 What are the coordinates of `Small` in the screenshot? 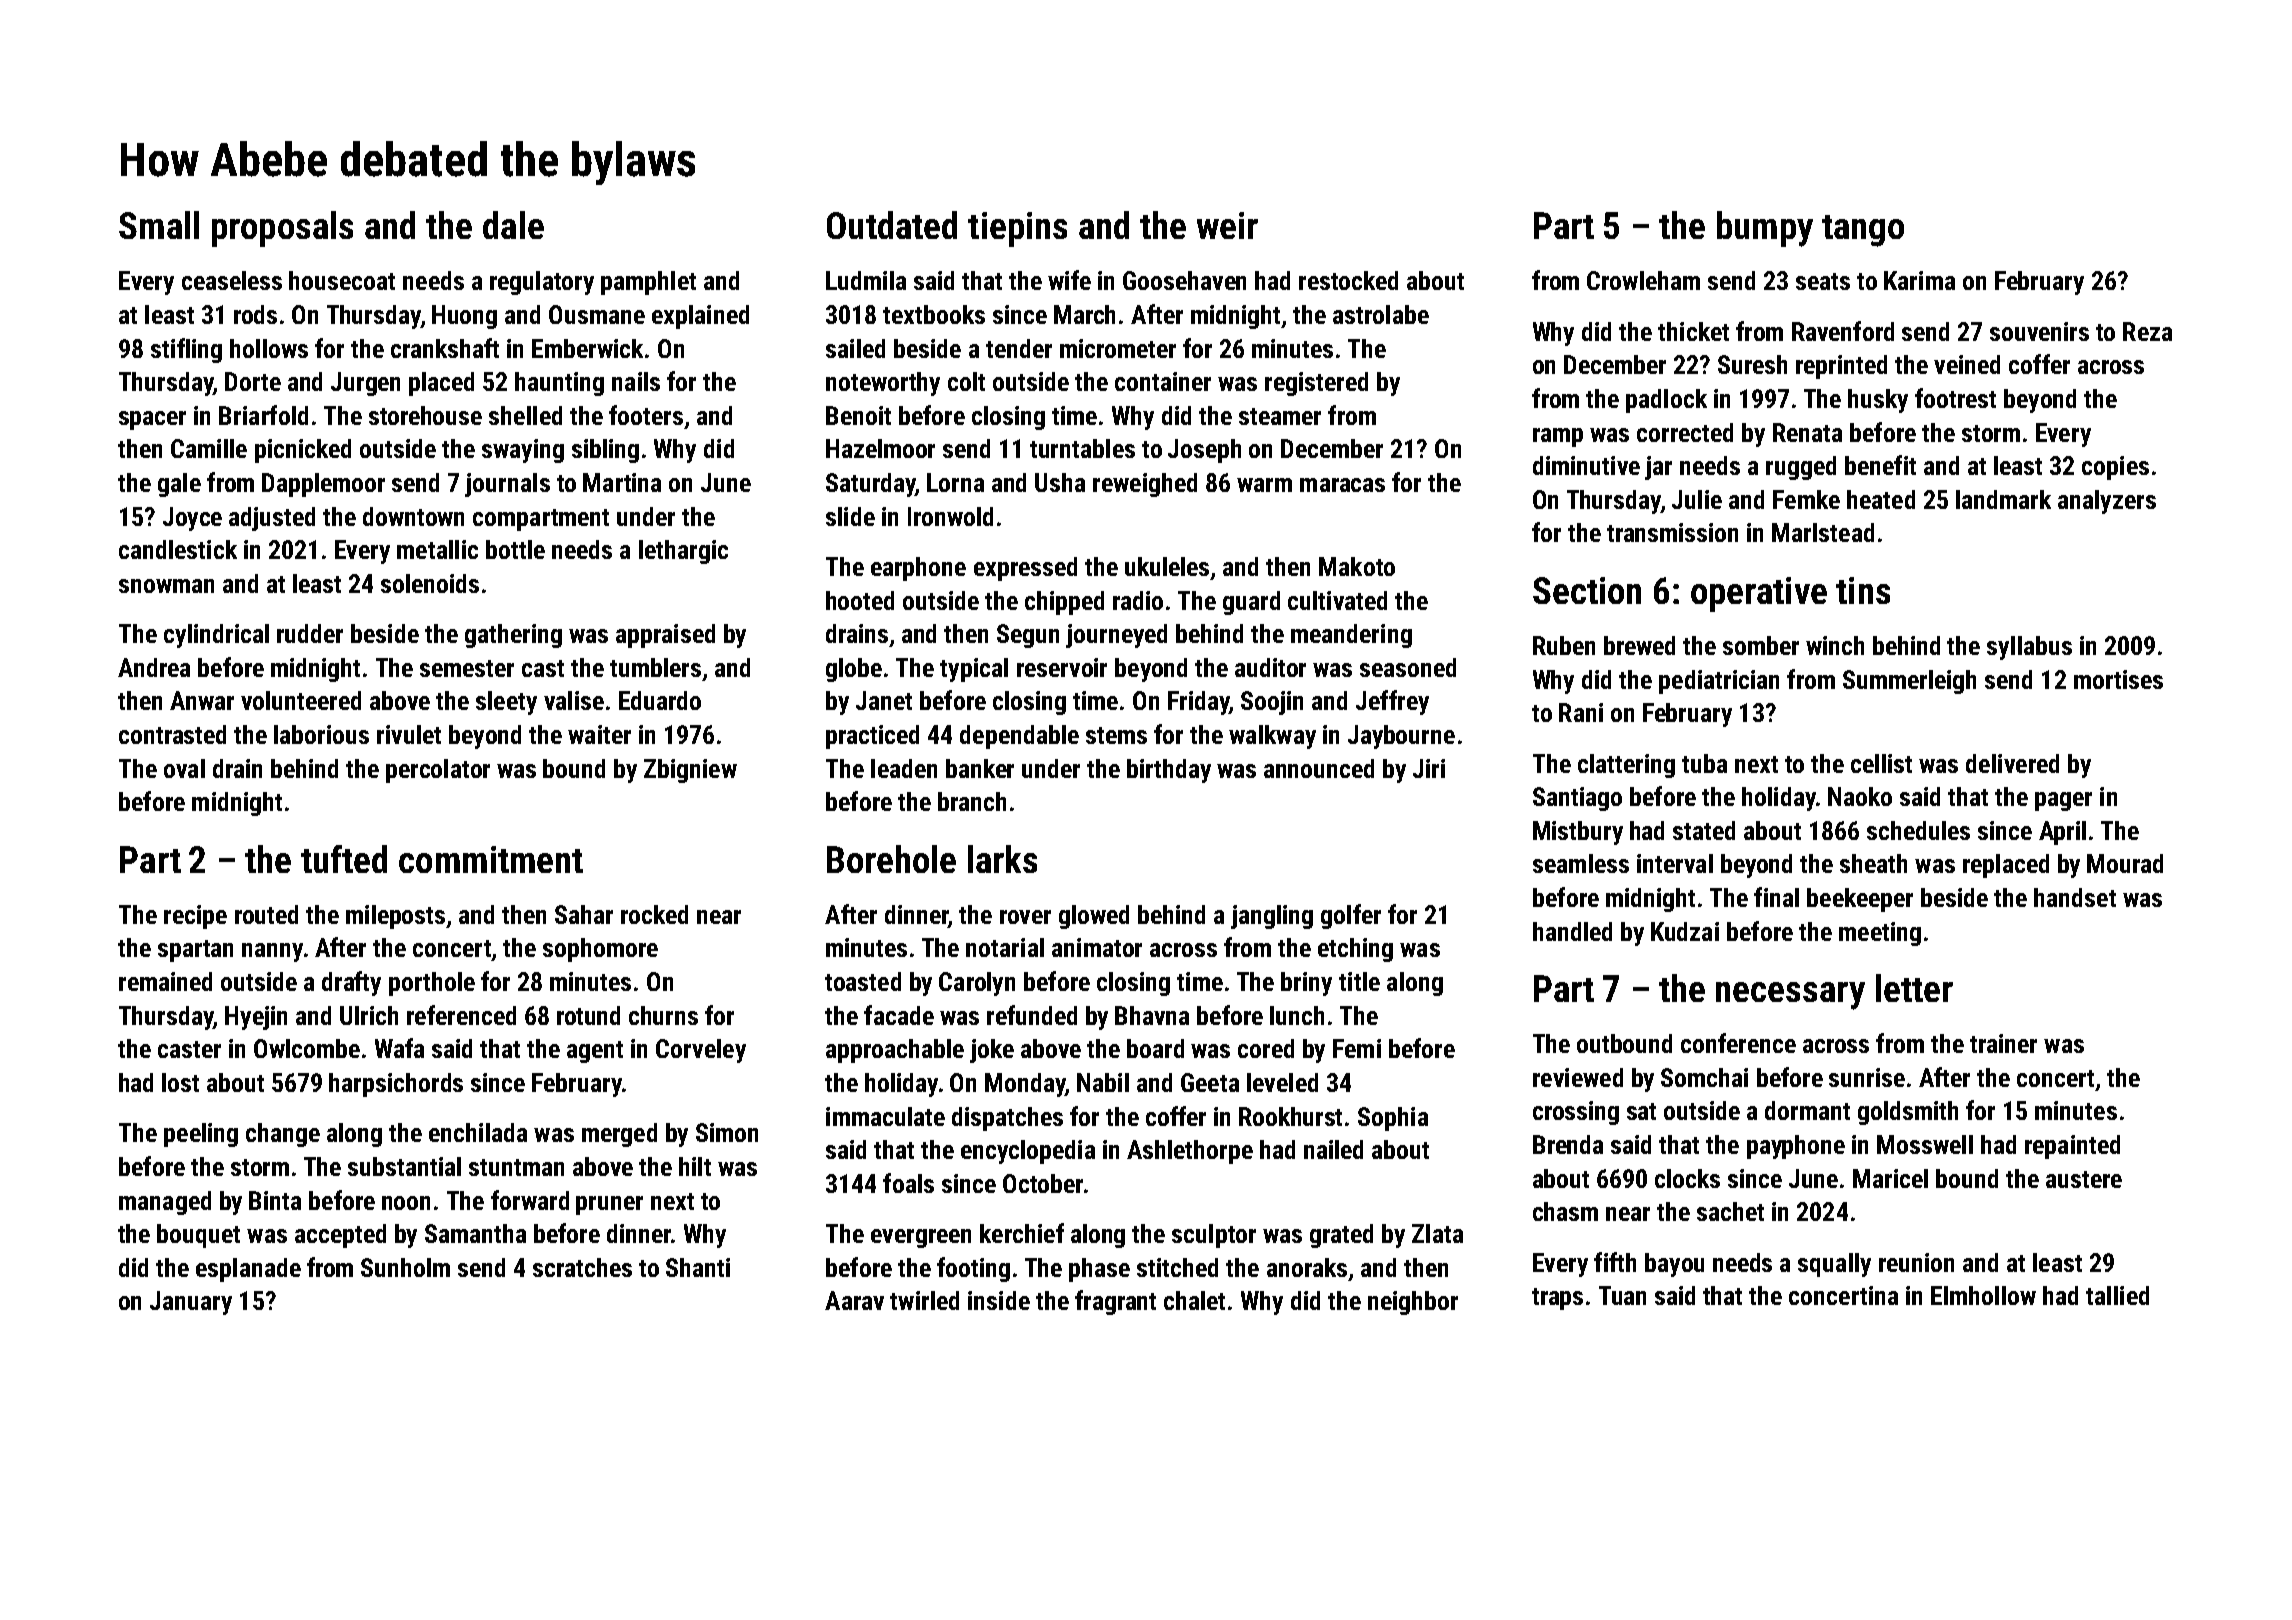 It's located at (159, 225).
